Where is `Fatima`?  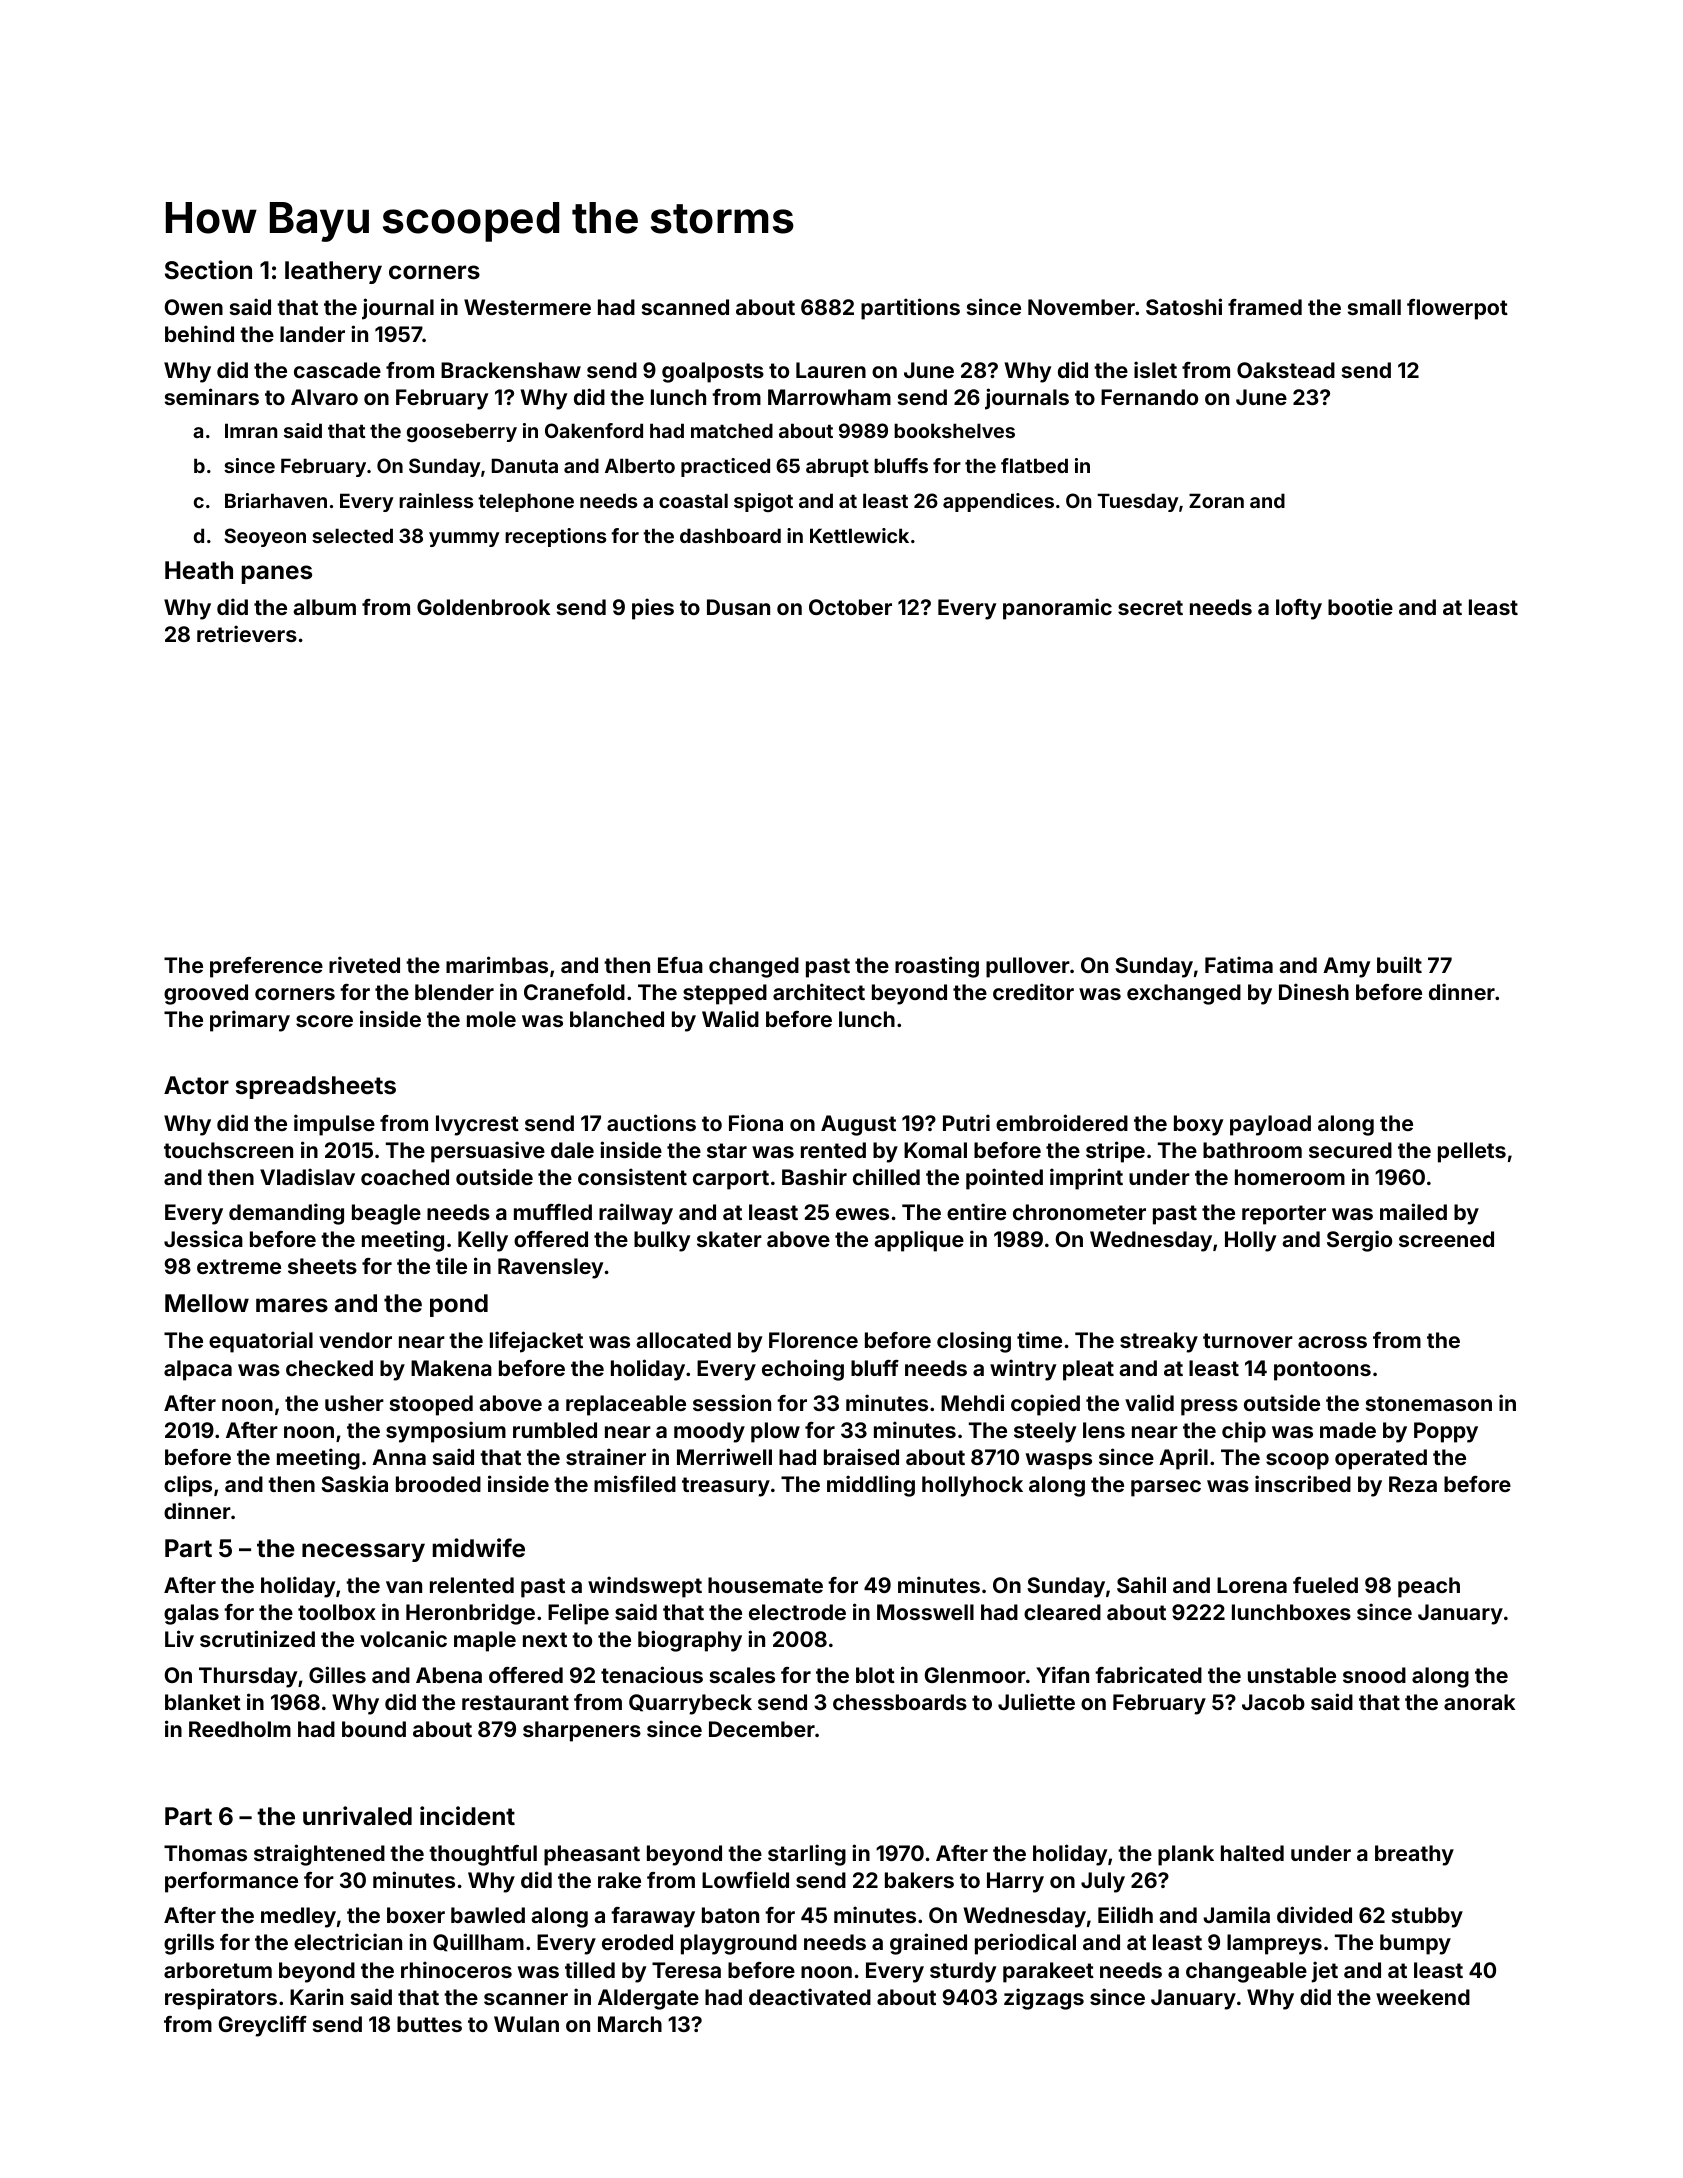 Fatima is located at coordinates (1239, 964).
